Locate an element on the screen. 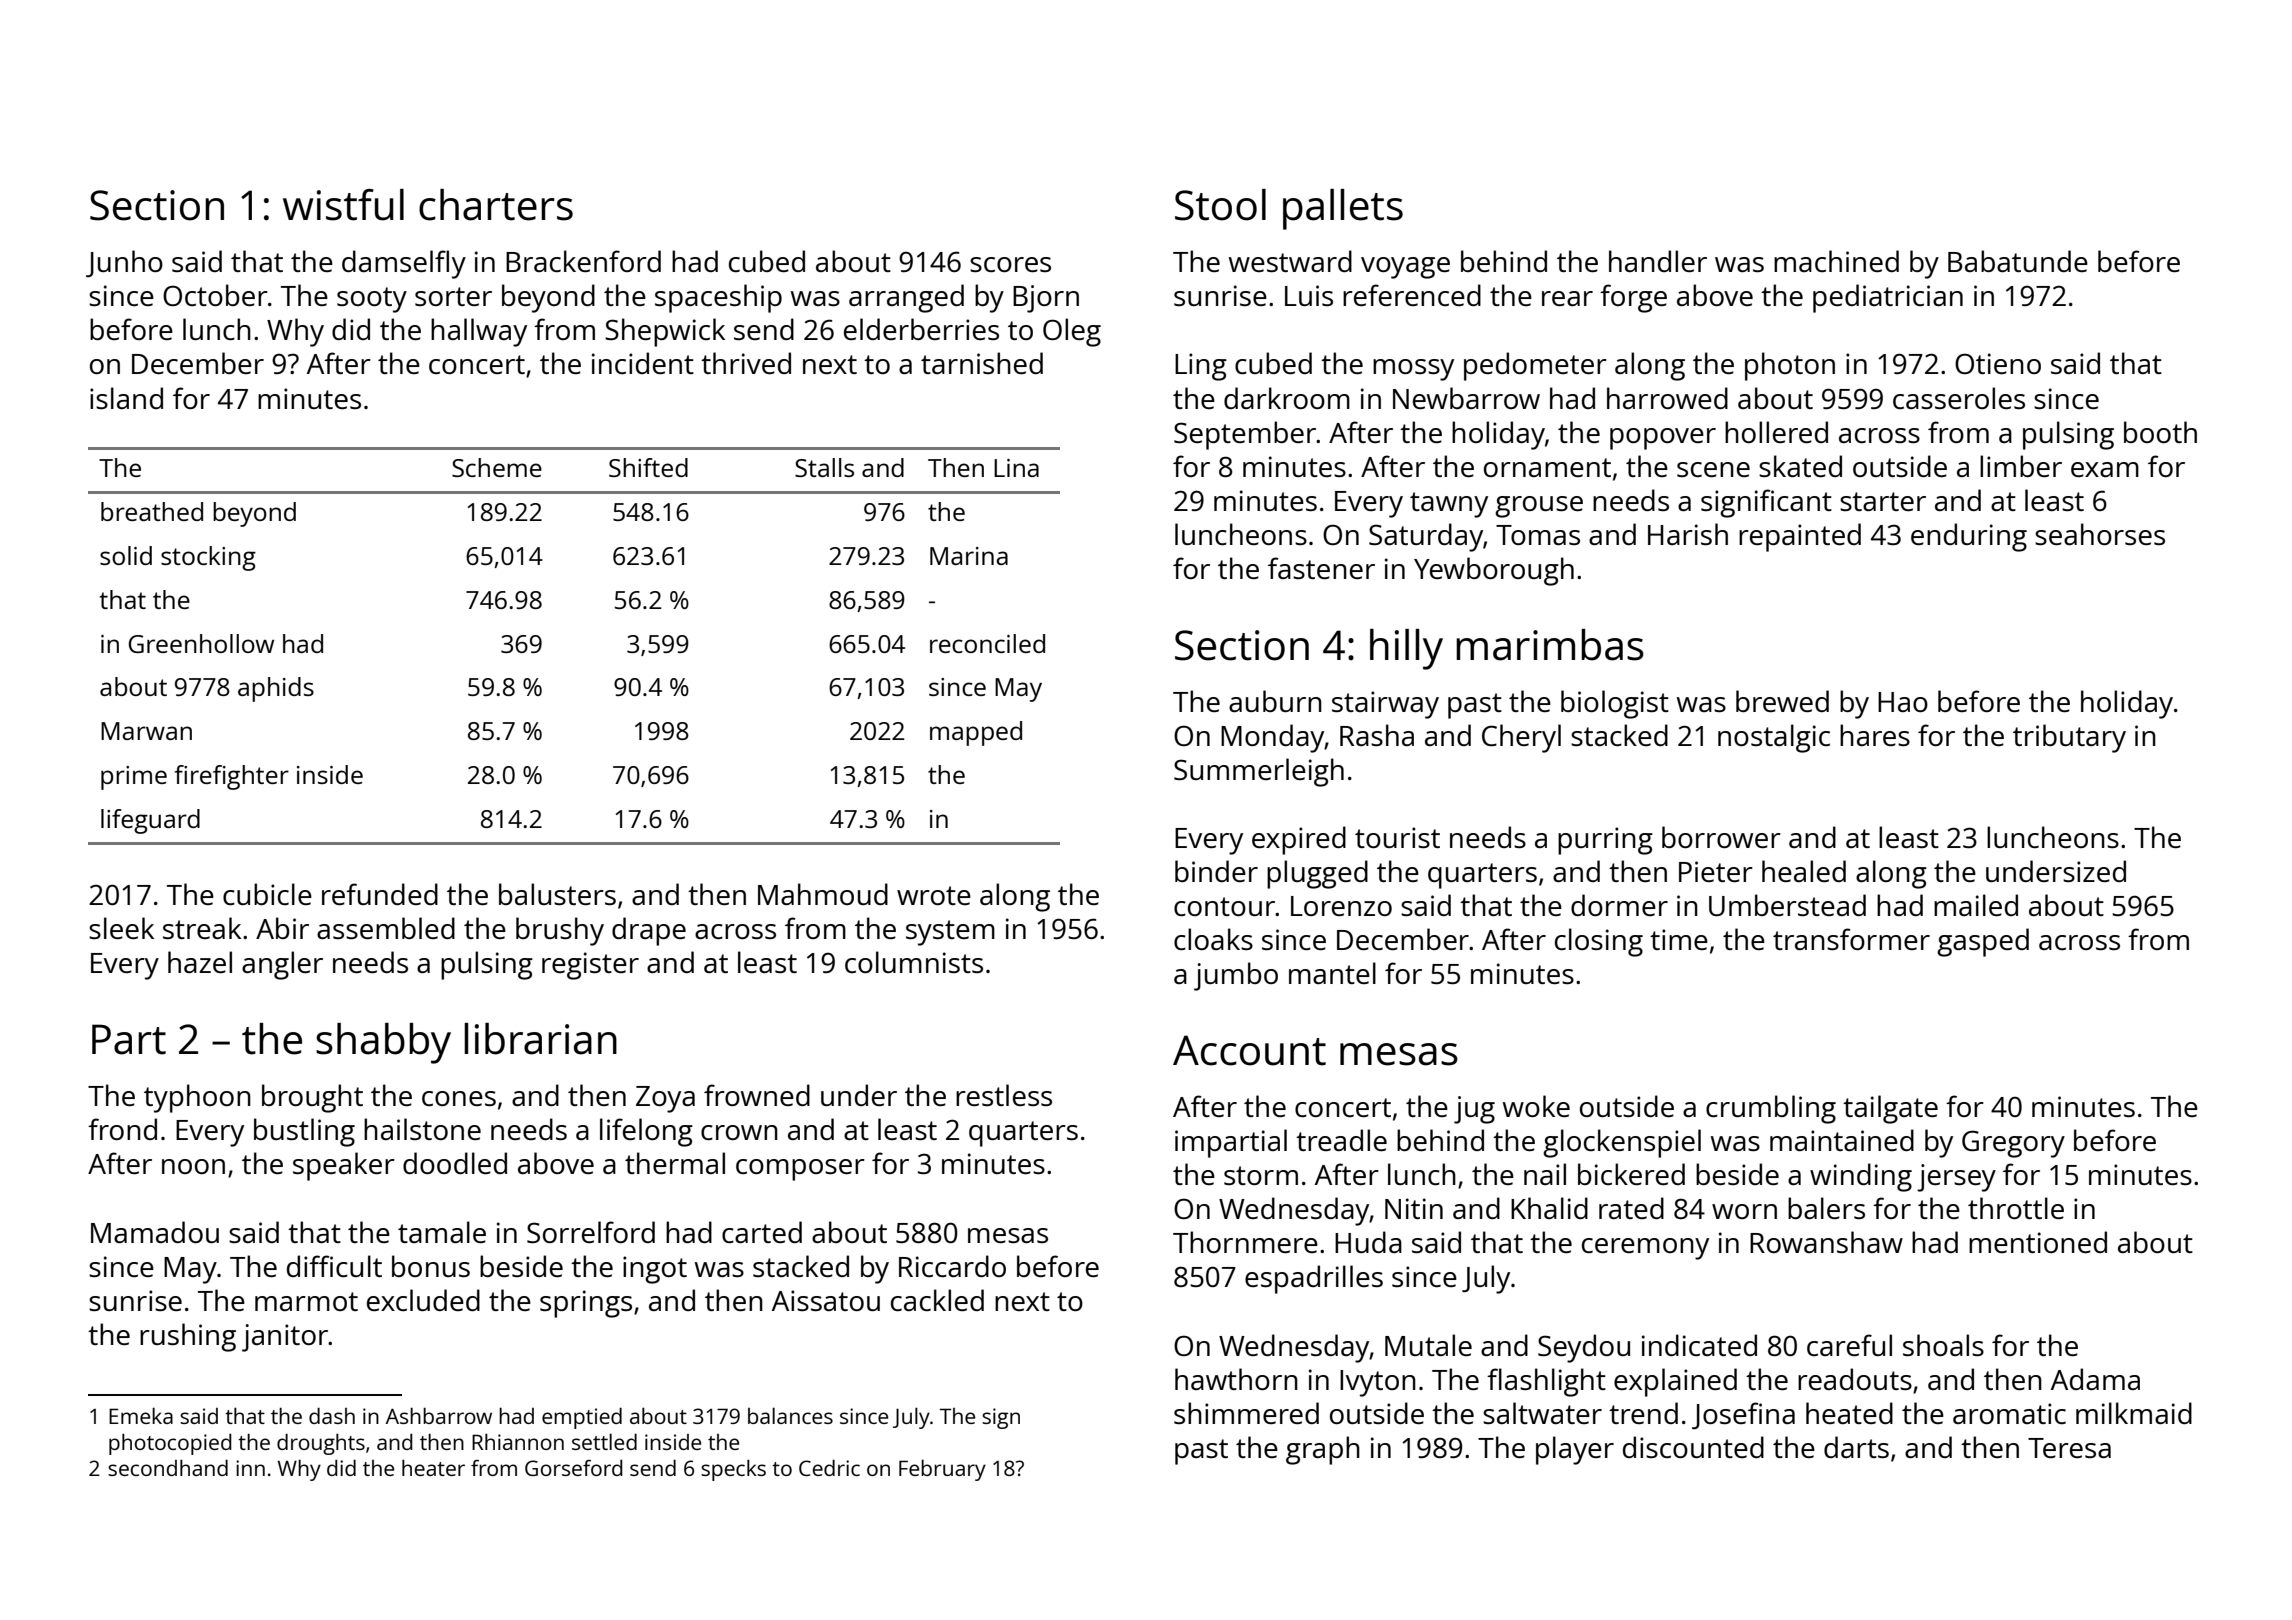 This screenshot has height=1620, width=2292. Teresa is located at coordinates (2069, 1448).
